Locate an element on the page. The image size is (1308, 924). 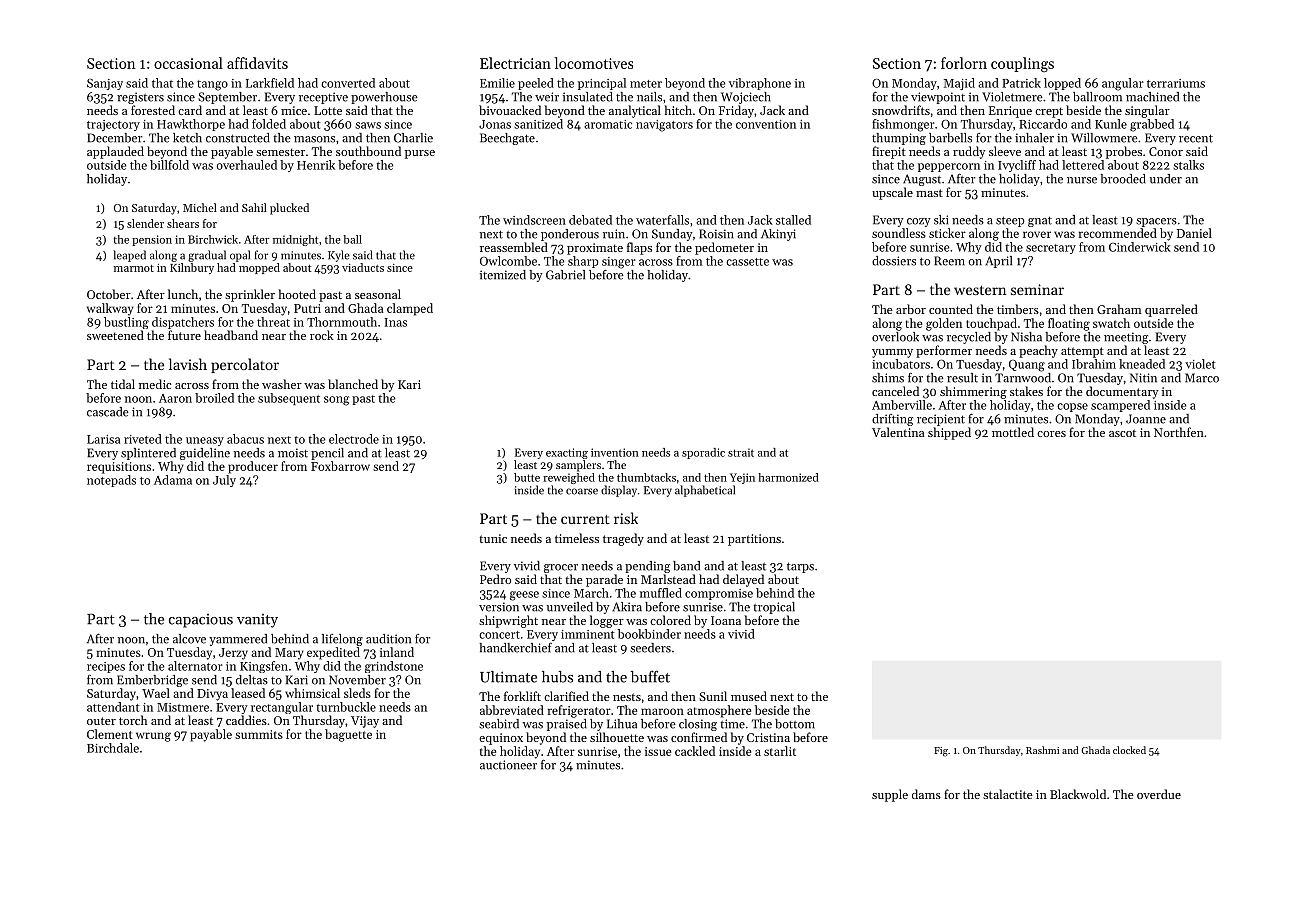
forlorn is located at coordinates (964, 63).
